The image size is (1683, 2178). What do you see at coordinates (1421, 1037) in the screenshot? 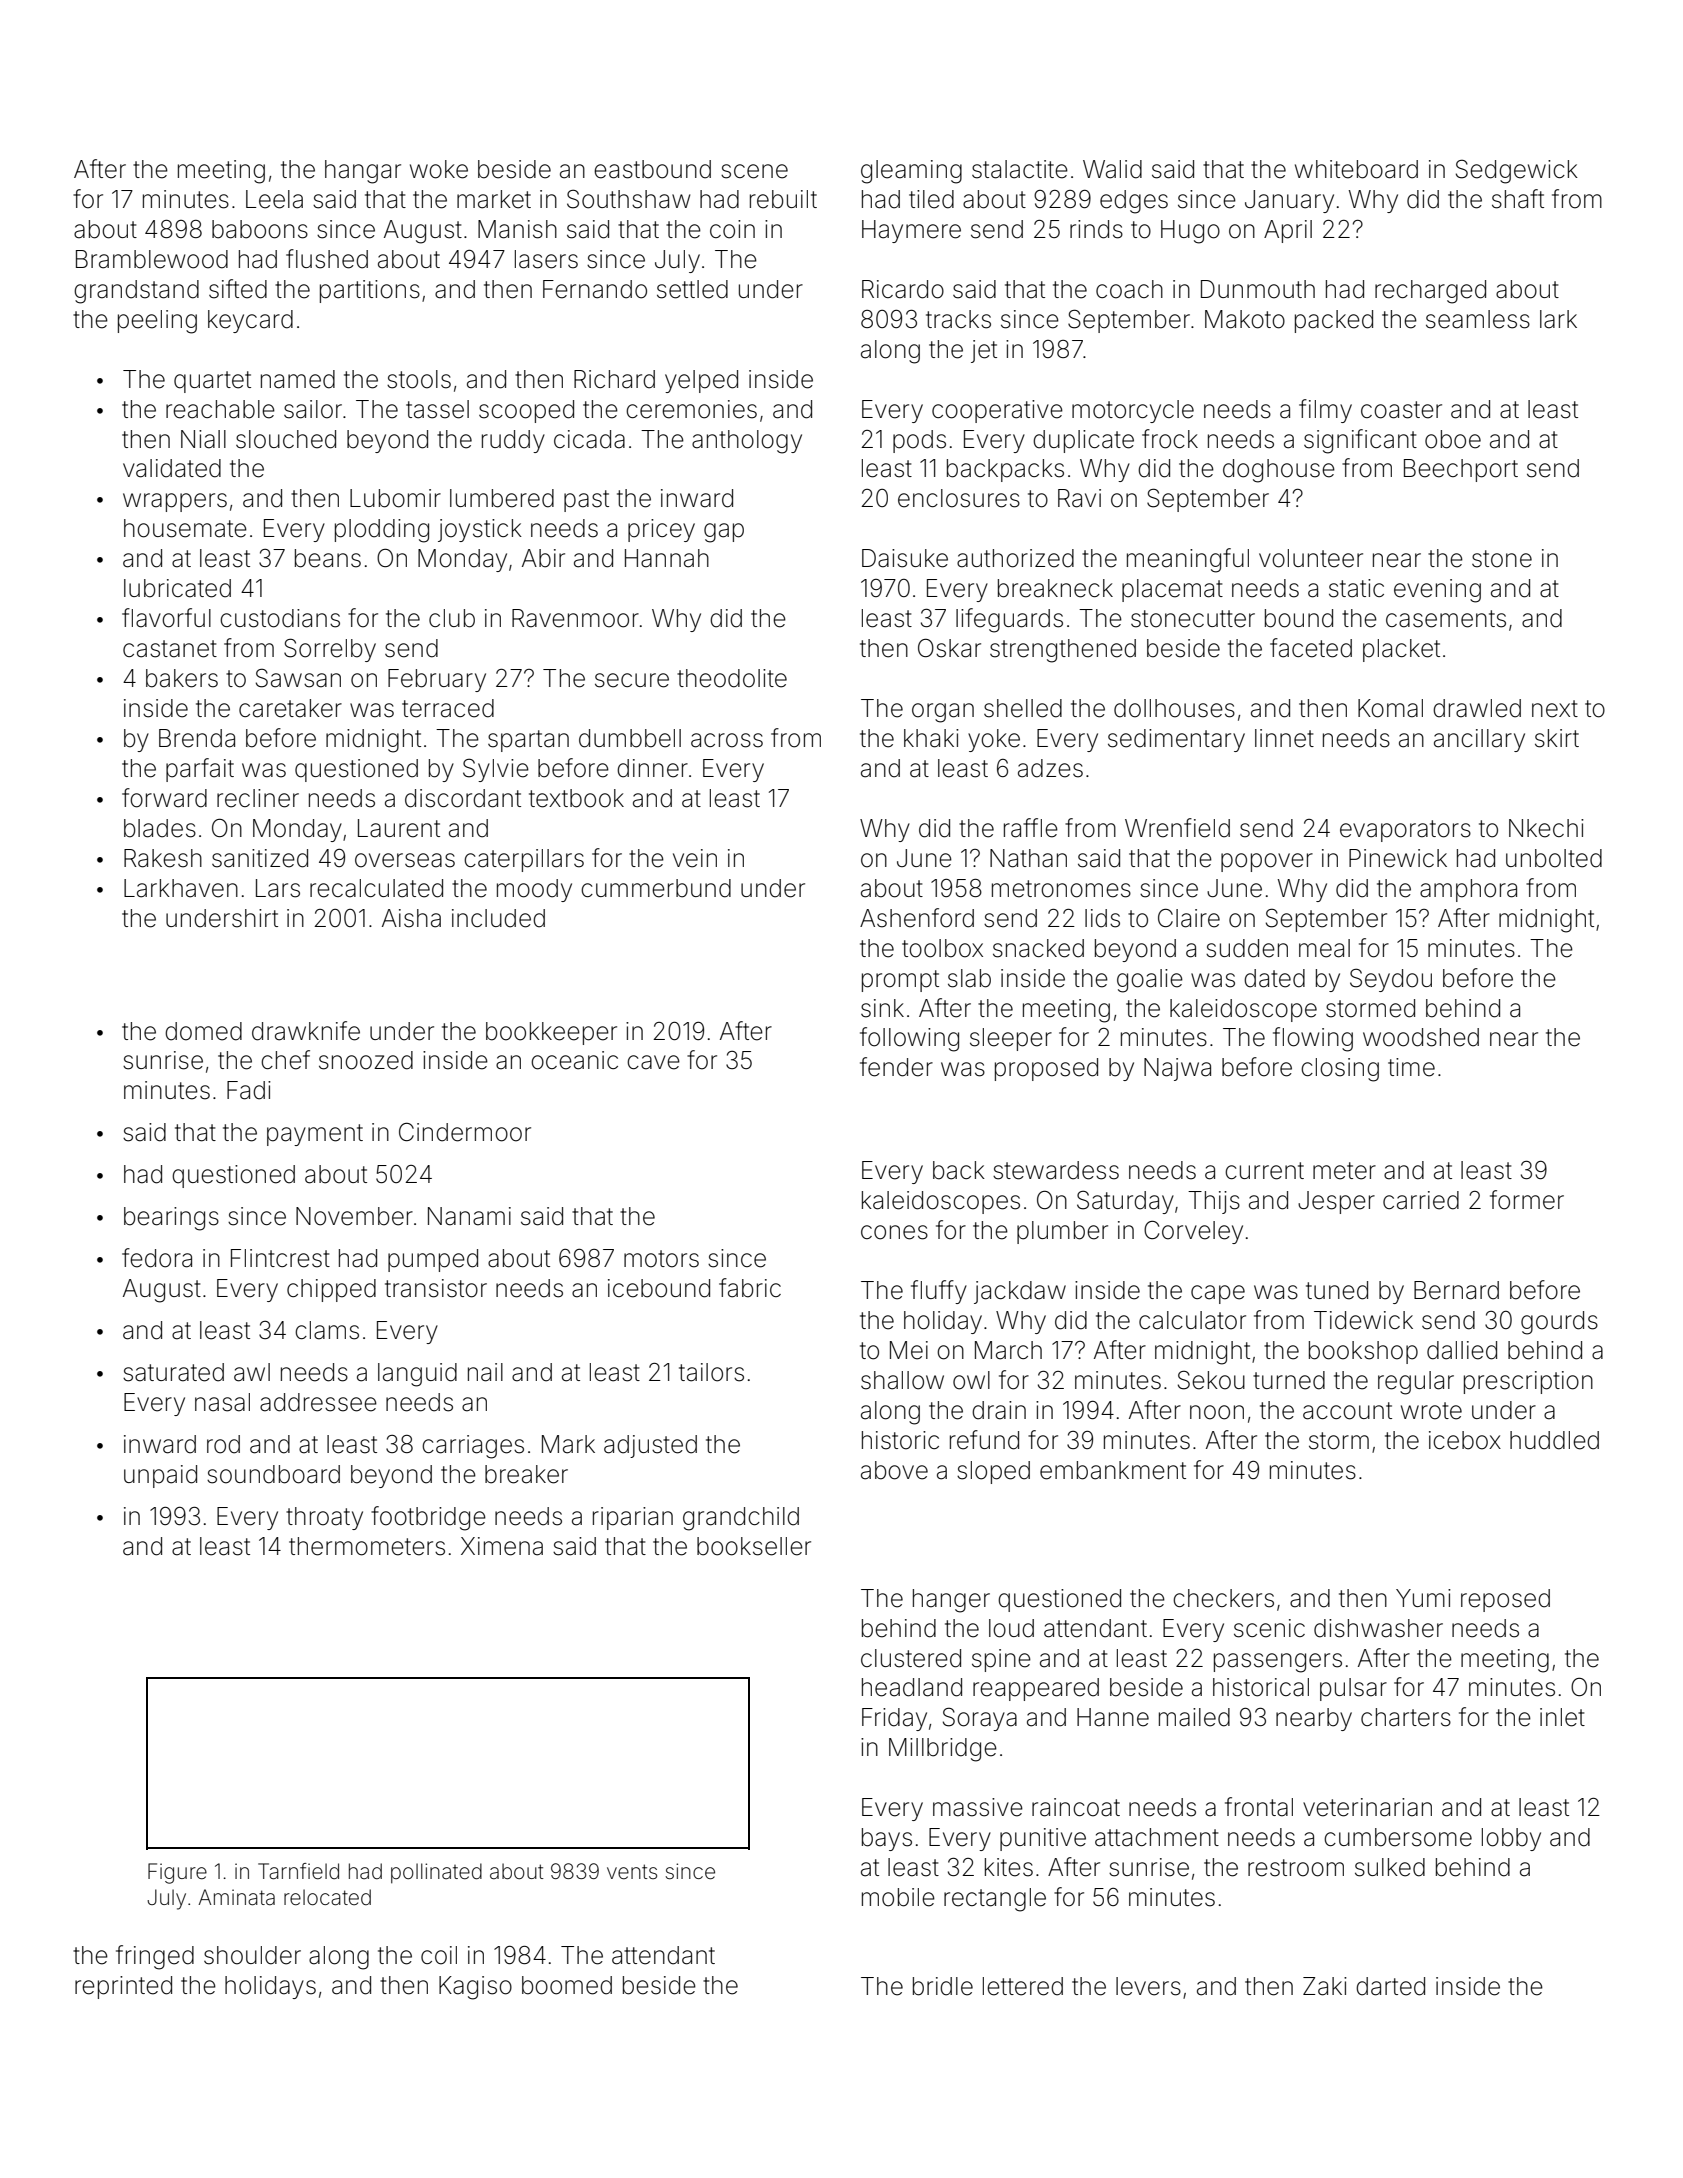
I see `woodshed` at bounding box center [1421, 1037].
